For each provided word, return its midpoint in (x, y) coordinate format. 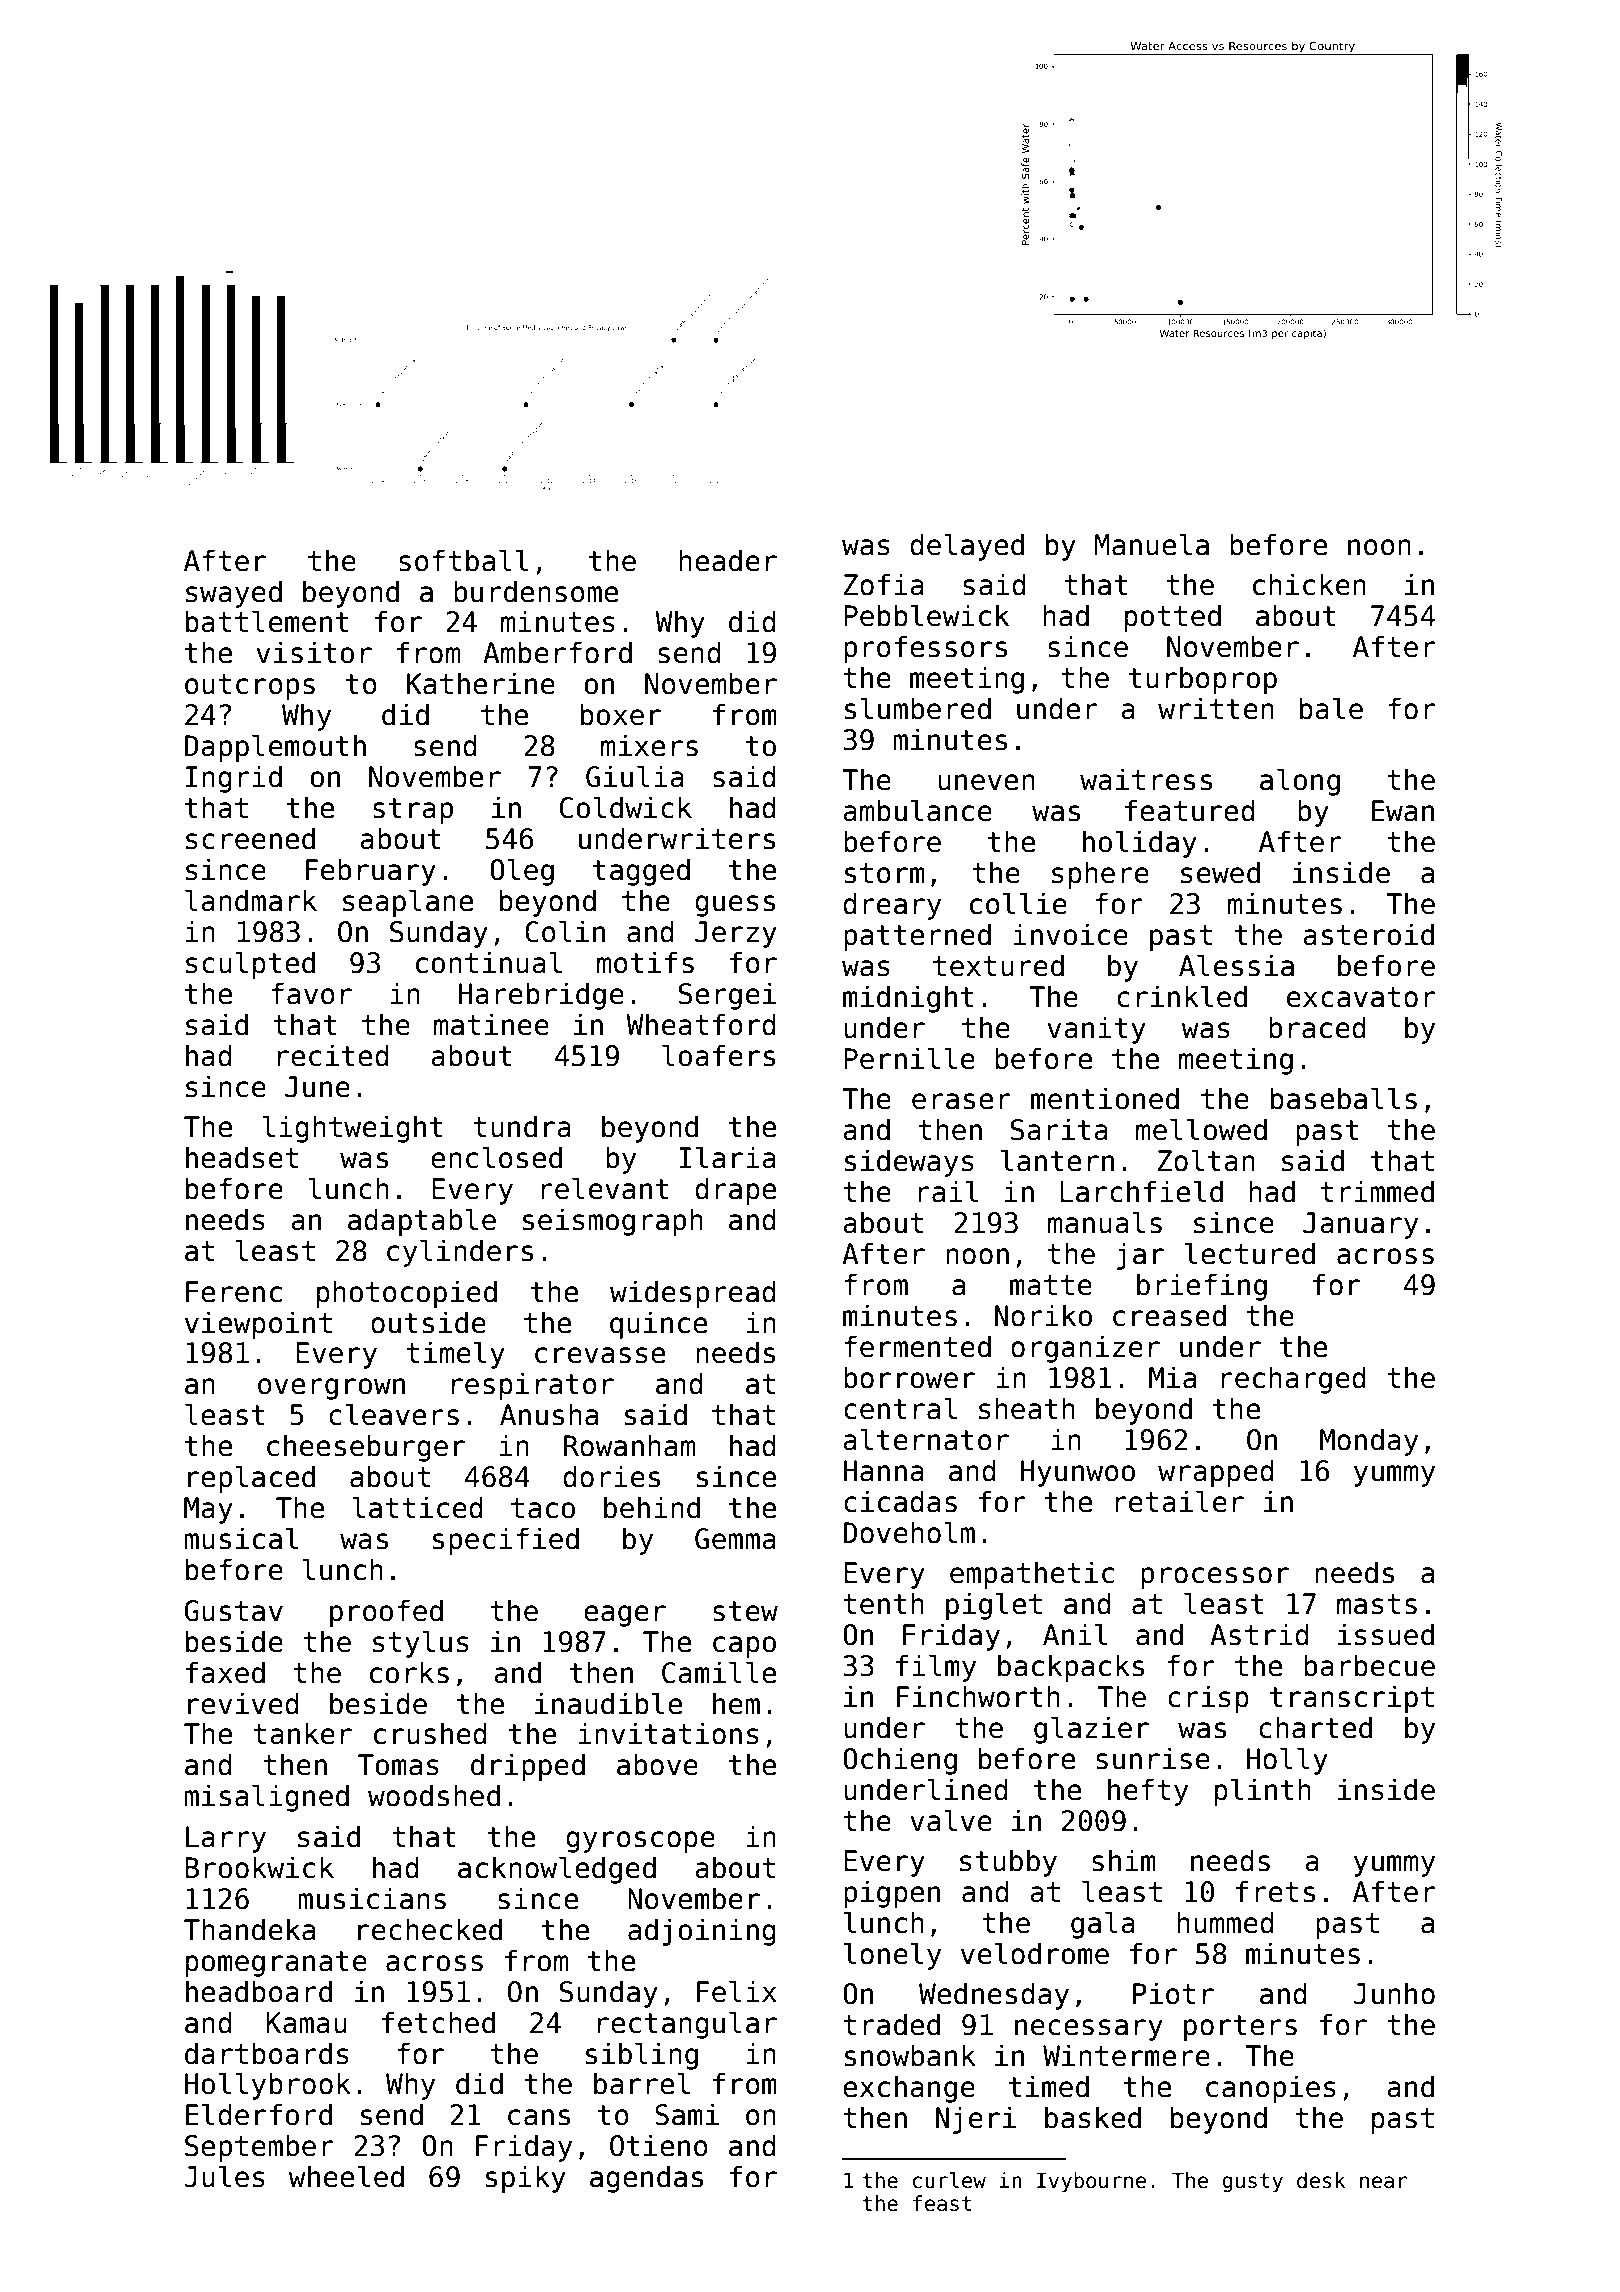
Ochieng (900, 1761)
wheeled (346, 2176)
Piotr (1173, 1993)
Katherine (481, 683)
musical (241, 1538)
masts (1377, 1604)
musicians (372, 1898)
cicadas (900, 1501)
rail (948, 1191)
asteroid (1368, 934)
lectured (1250, 1253)
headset (242, 1157)
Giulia (635, 776)
